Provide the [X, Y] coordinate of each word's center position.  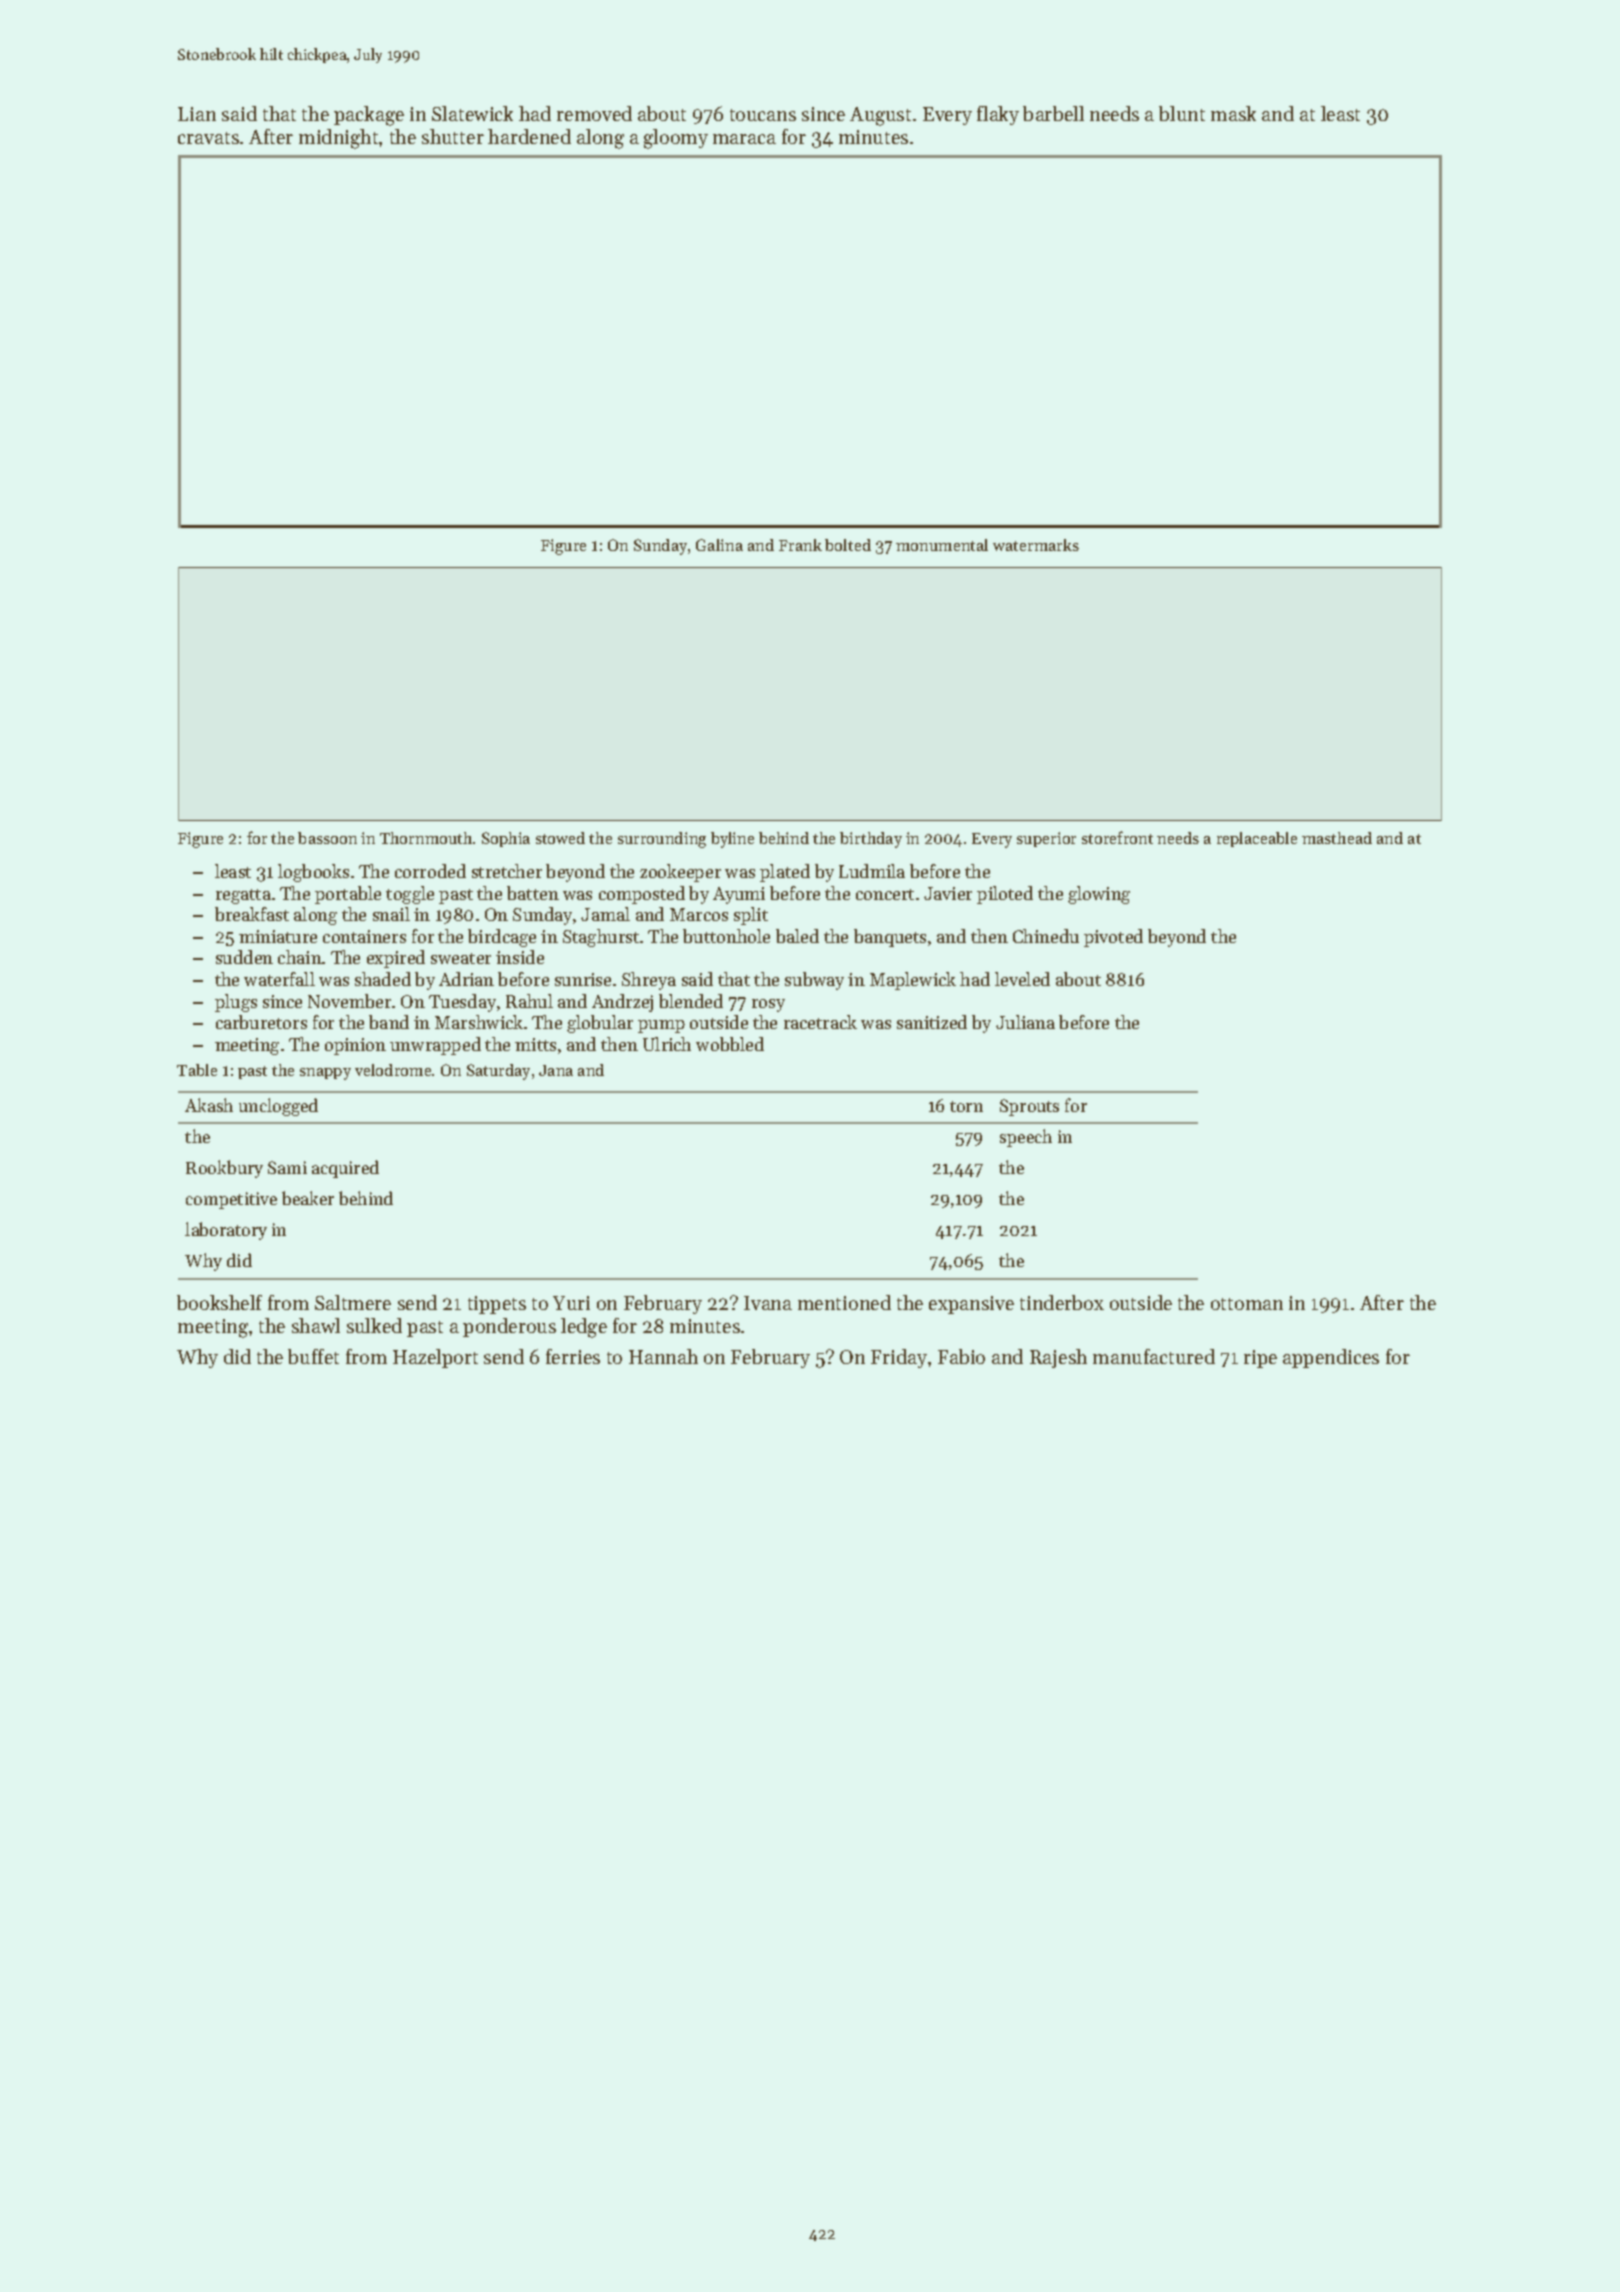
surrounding [662, 840]
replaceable [1257, 839]
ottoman [1247, 1304]
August [880, 116]
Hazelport [435, 1358]
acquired [345, 1169]
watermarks [1036, 545]
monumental [942, 545]
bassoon [327, 838]
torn [966, 1106]
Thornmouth [426, 838]
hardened [529, 136]
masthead [1337, 838]
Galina [719, 545]
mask [1233, 113]
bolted [848, 545]
